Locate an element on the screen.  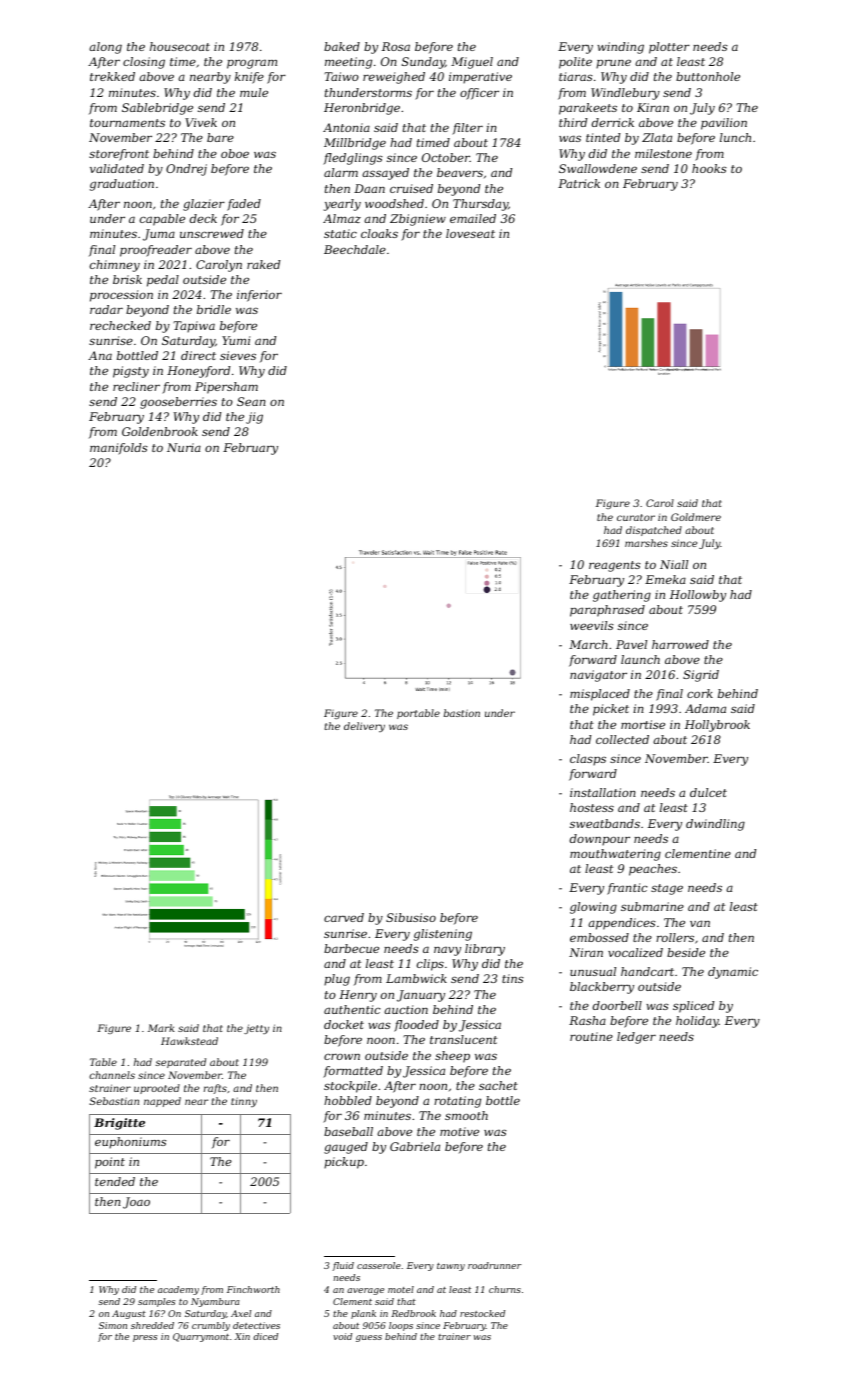
Simon is located at coordinates (113, 1325).
